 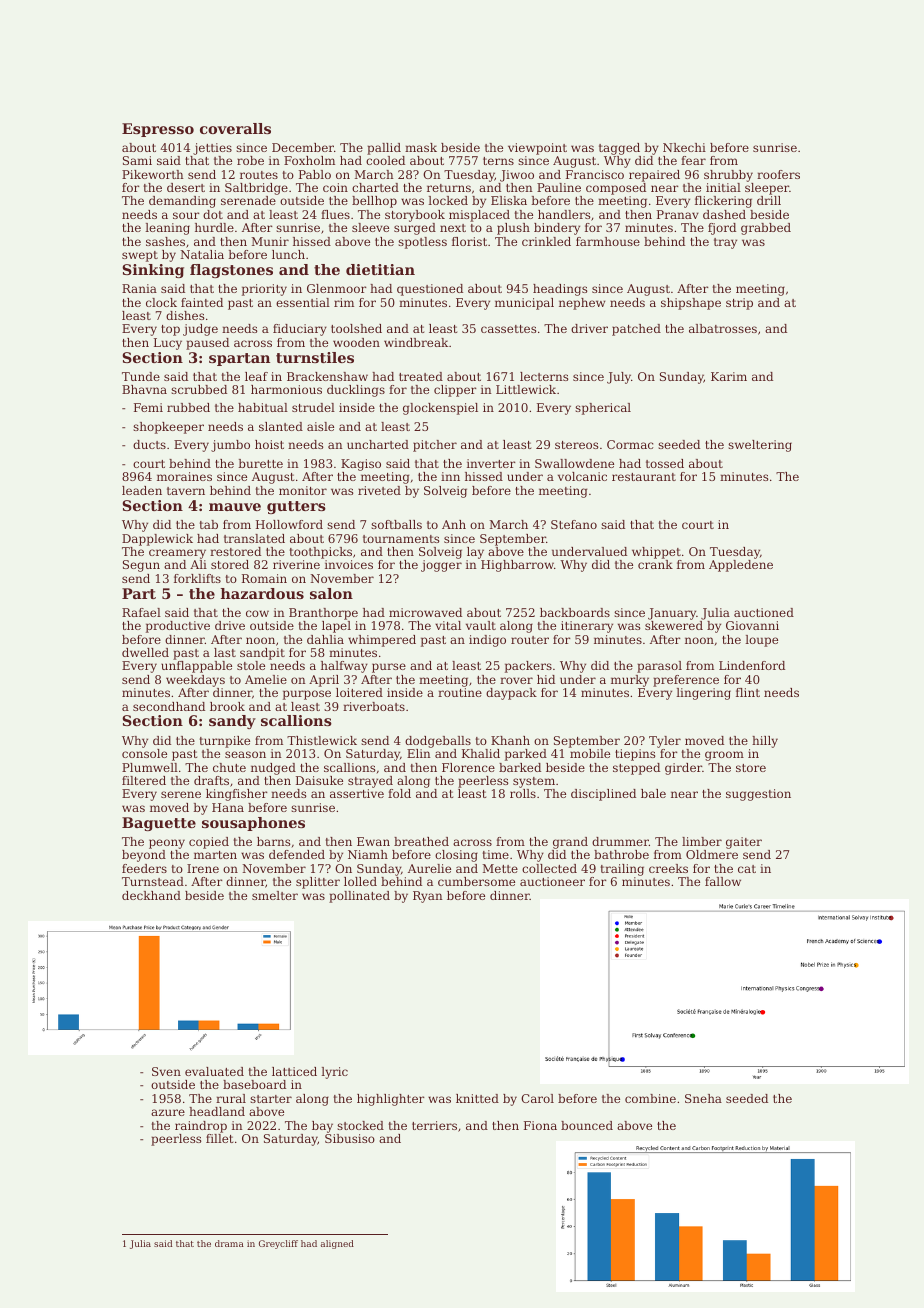 What do you see at coordinates (684, 147) in the page?
I see `Nkechi` at bounding box center [684, 147].
